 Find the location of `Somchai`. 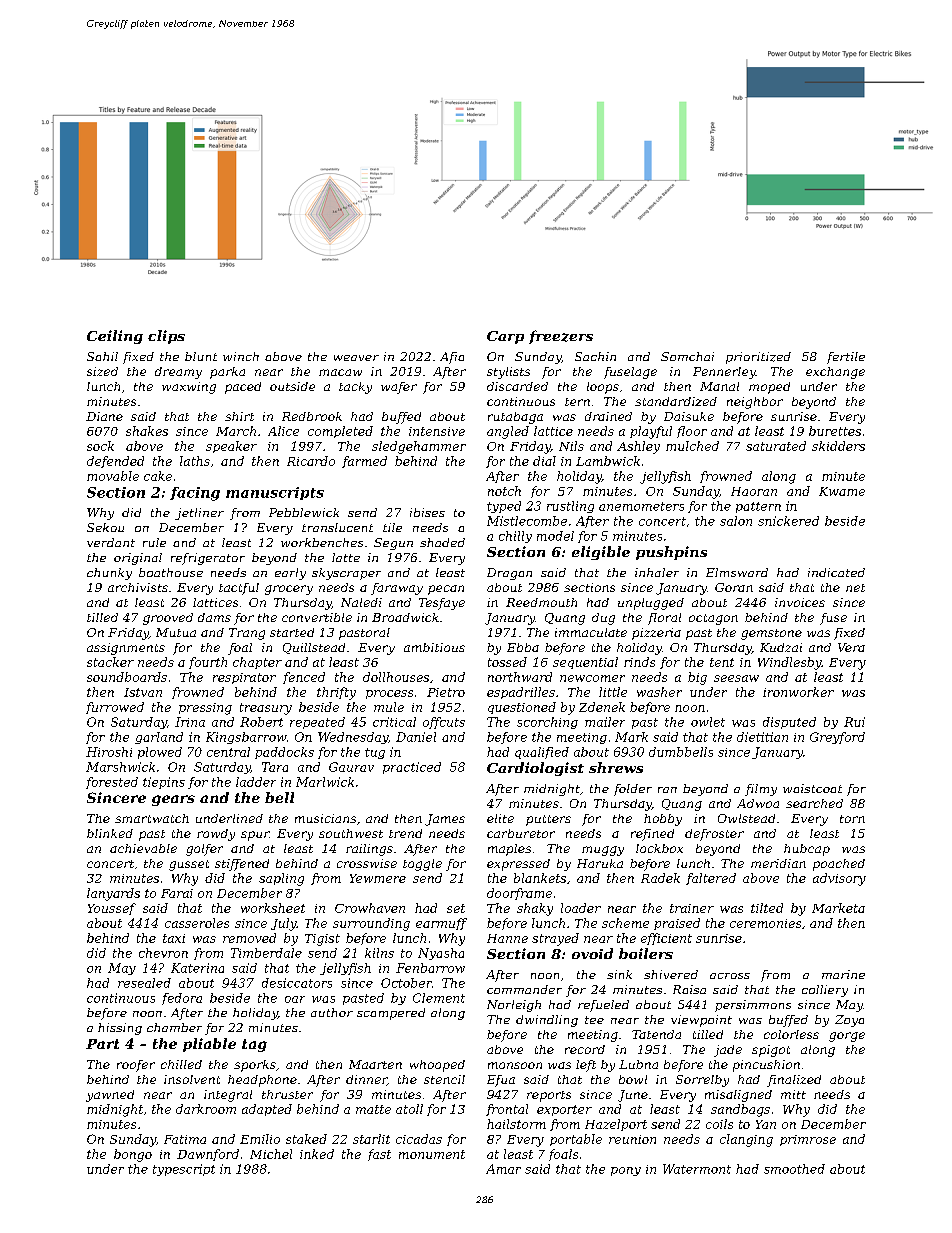

Somchai is located at coordinates (687, 356).
